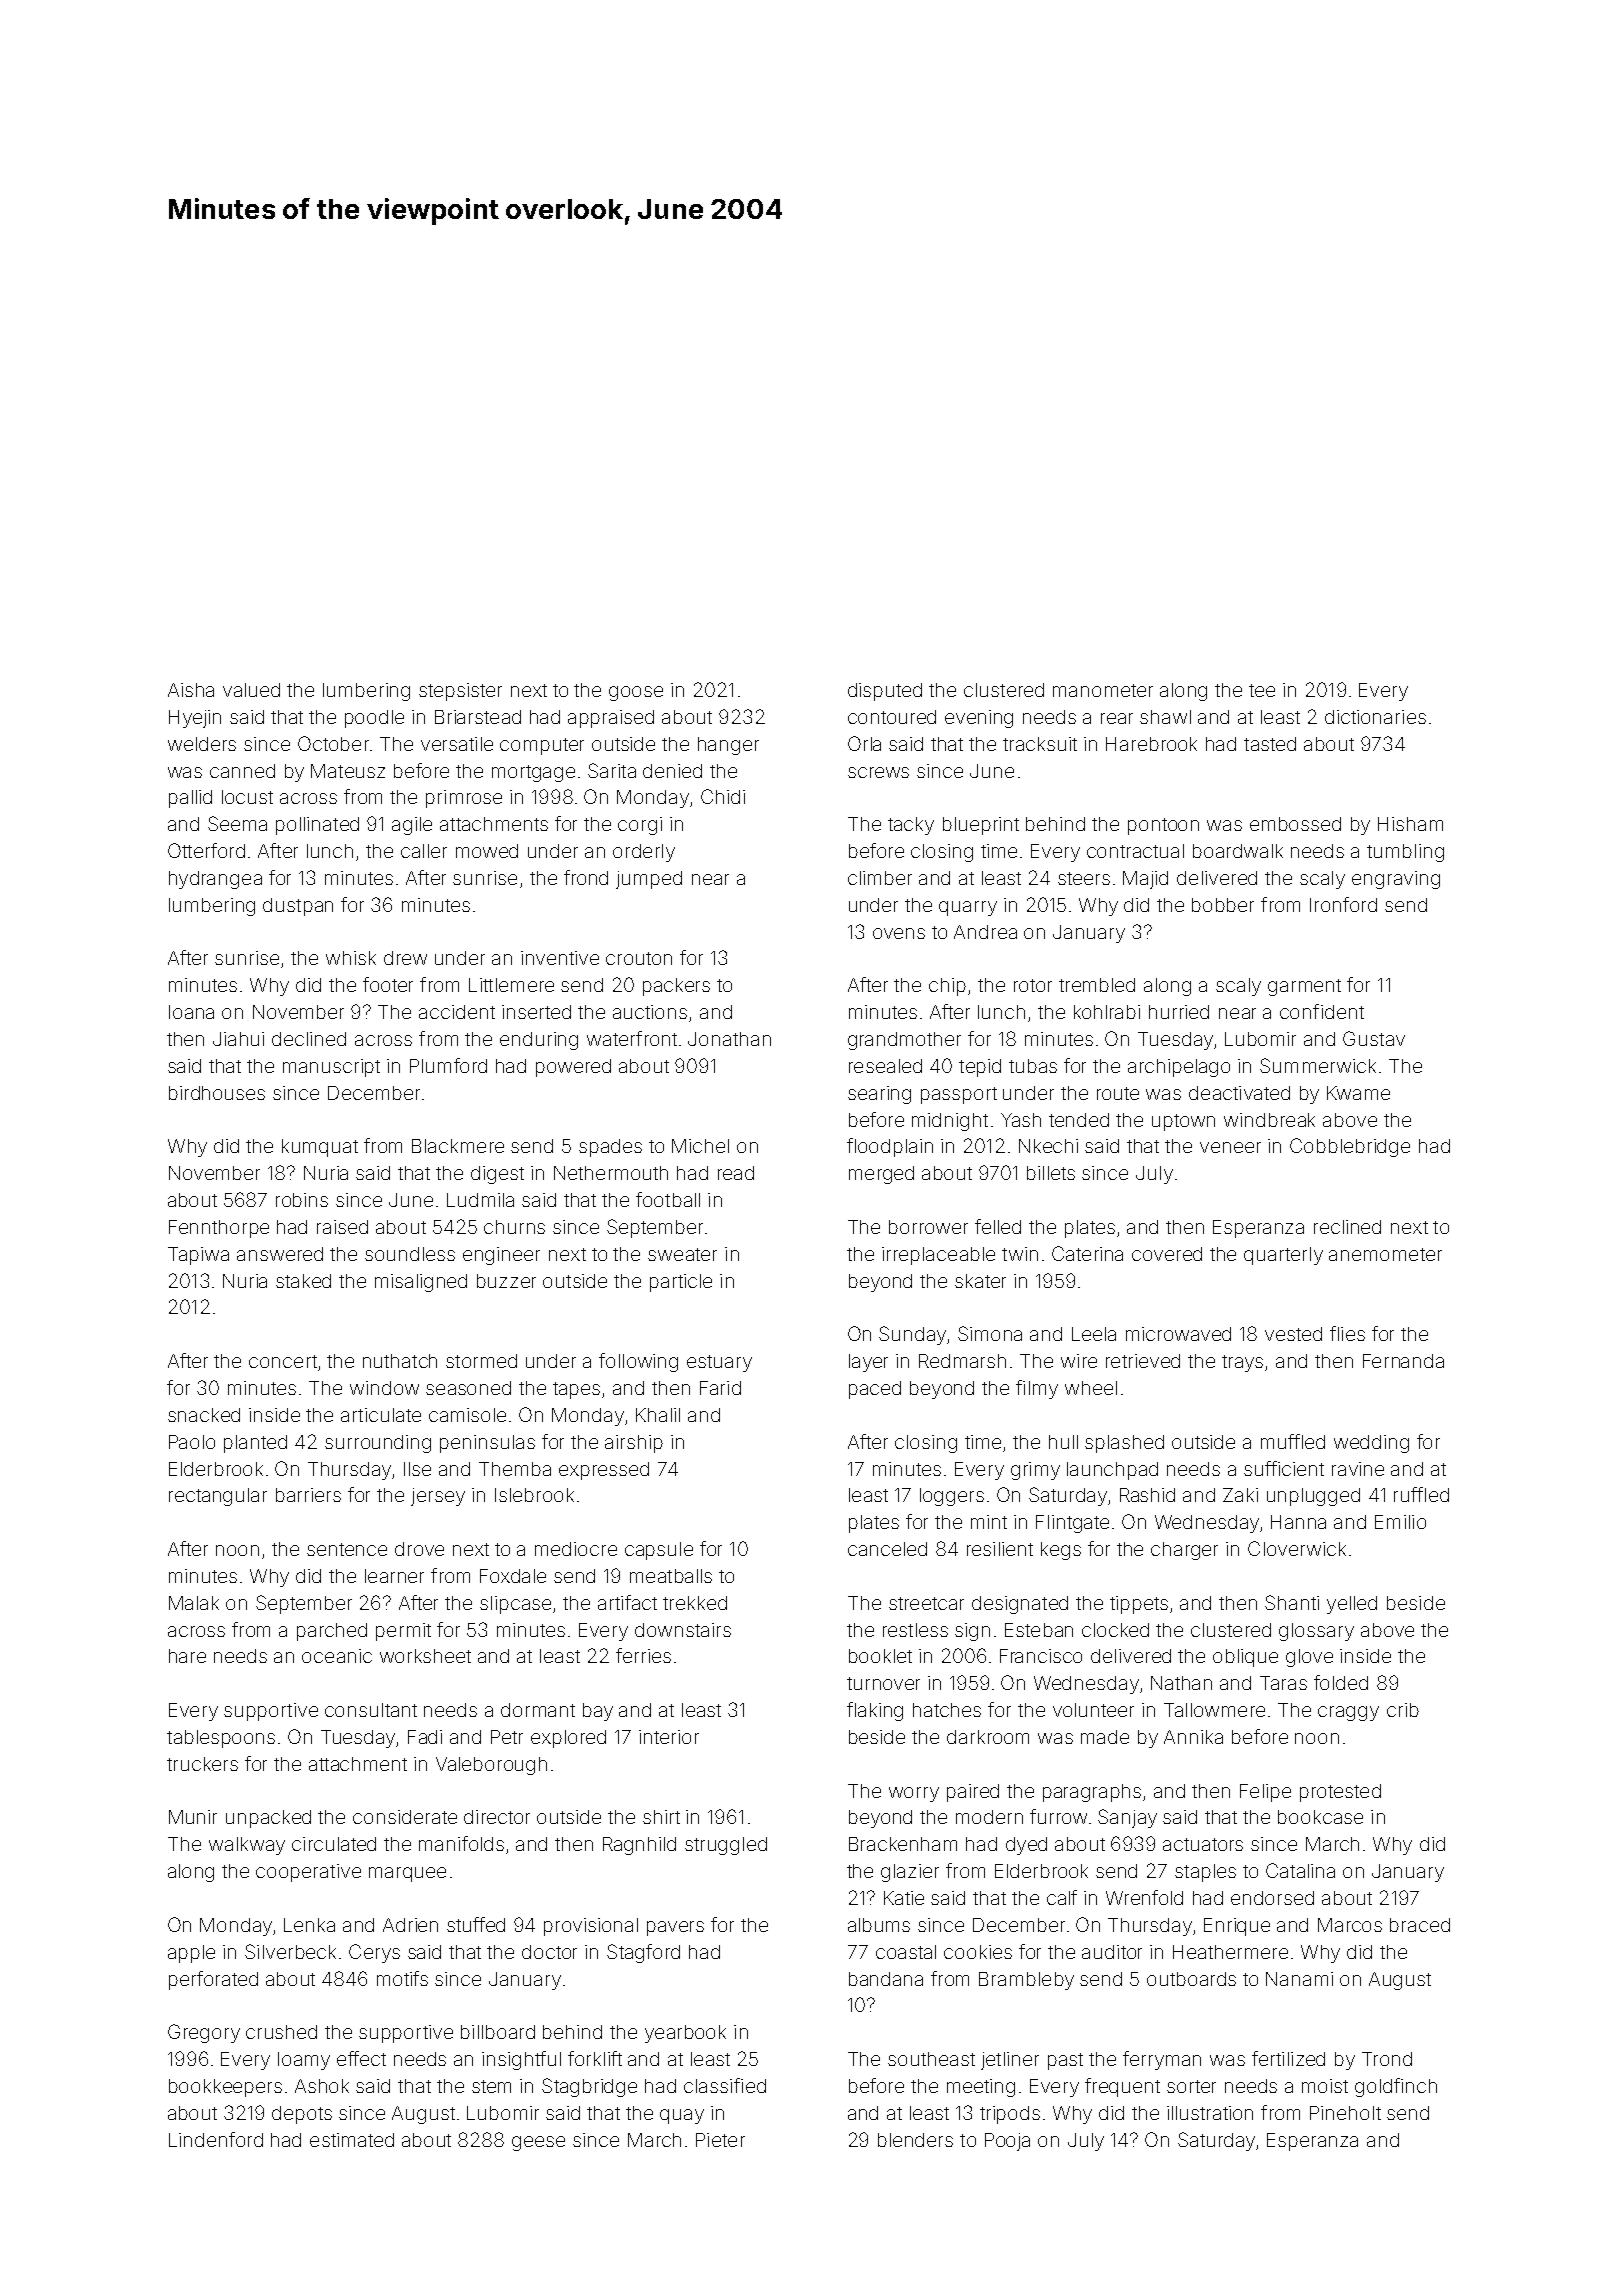 The width and height of the page is (1620, 2292). Describe the element at coordinates (890, 1147) in the page. I see `floodplain` at that location.
